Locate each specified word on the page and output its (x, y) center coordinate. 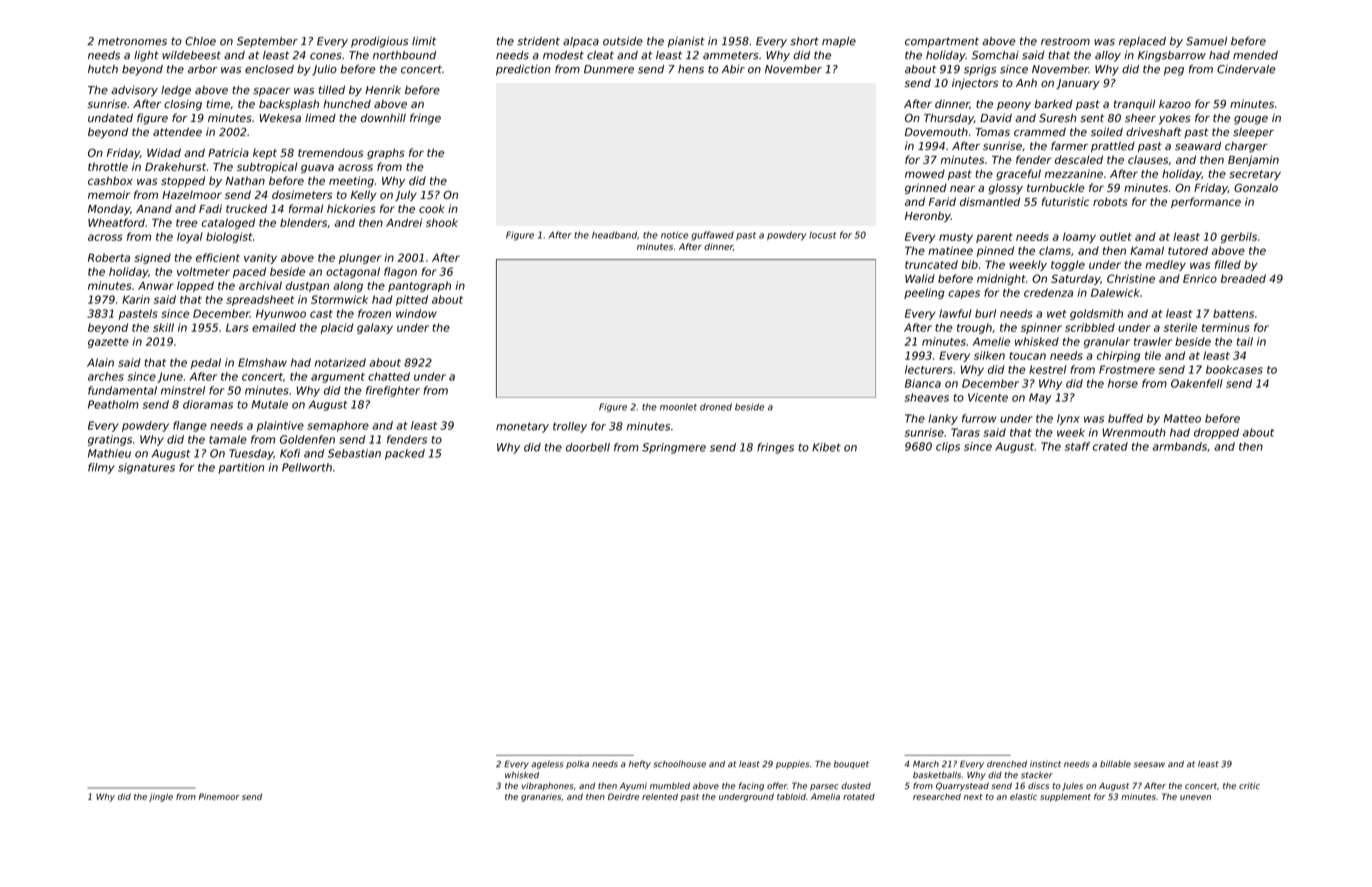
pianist (686, 42)
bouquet (851, 764)
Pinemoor (219, 796)
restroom (1065, 41)
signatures (146, 468)
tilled (332, 89)
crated (1110, 446)
